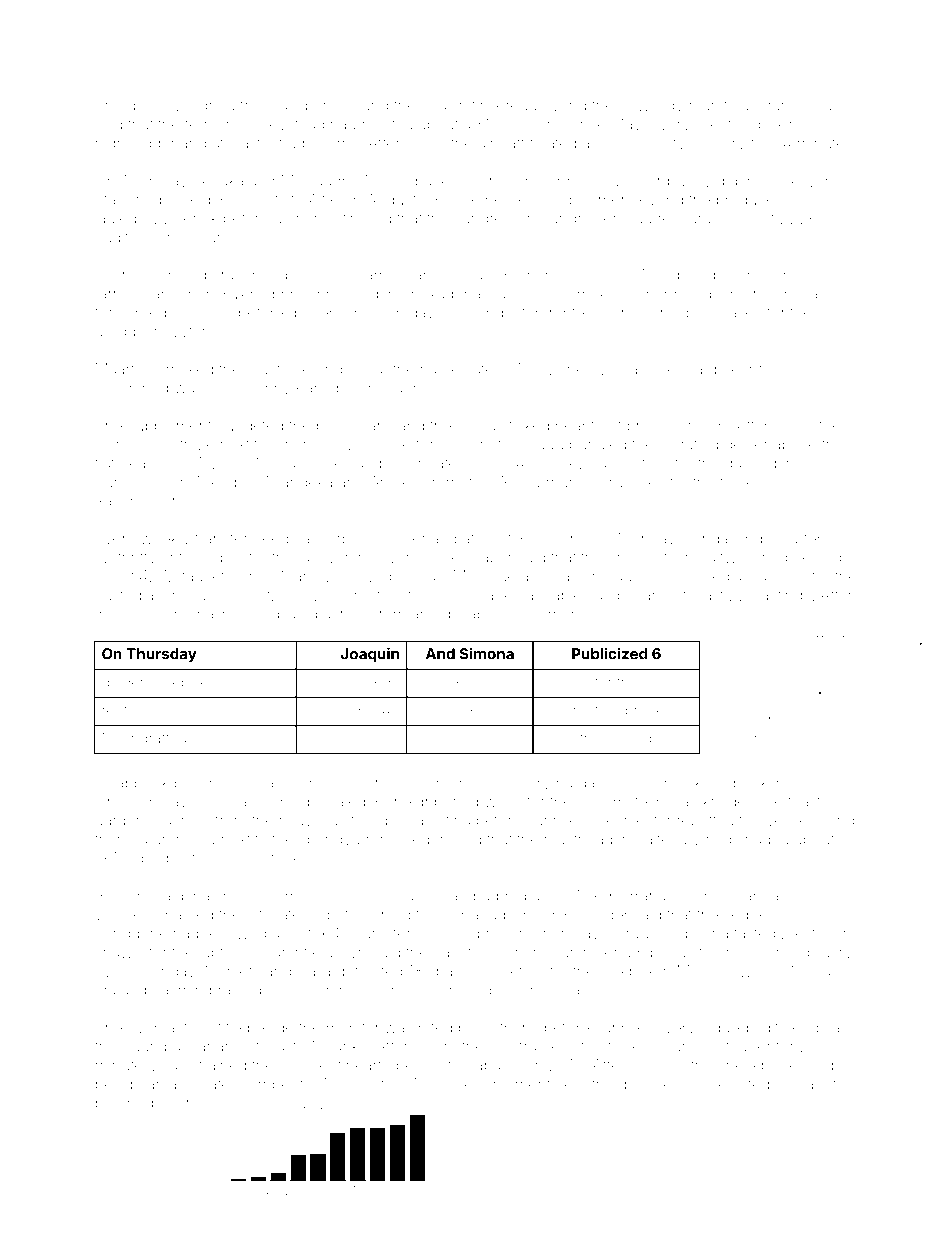 This page has height=1233, width=952. I want to click on producer, so click(748, 201).
